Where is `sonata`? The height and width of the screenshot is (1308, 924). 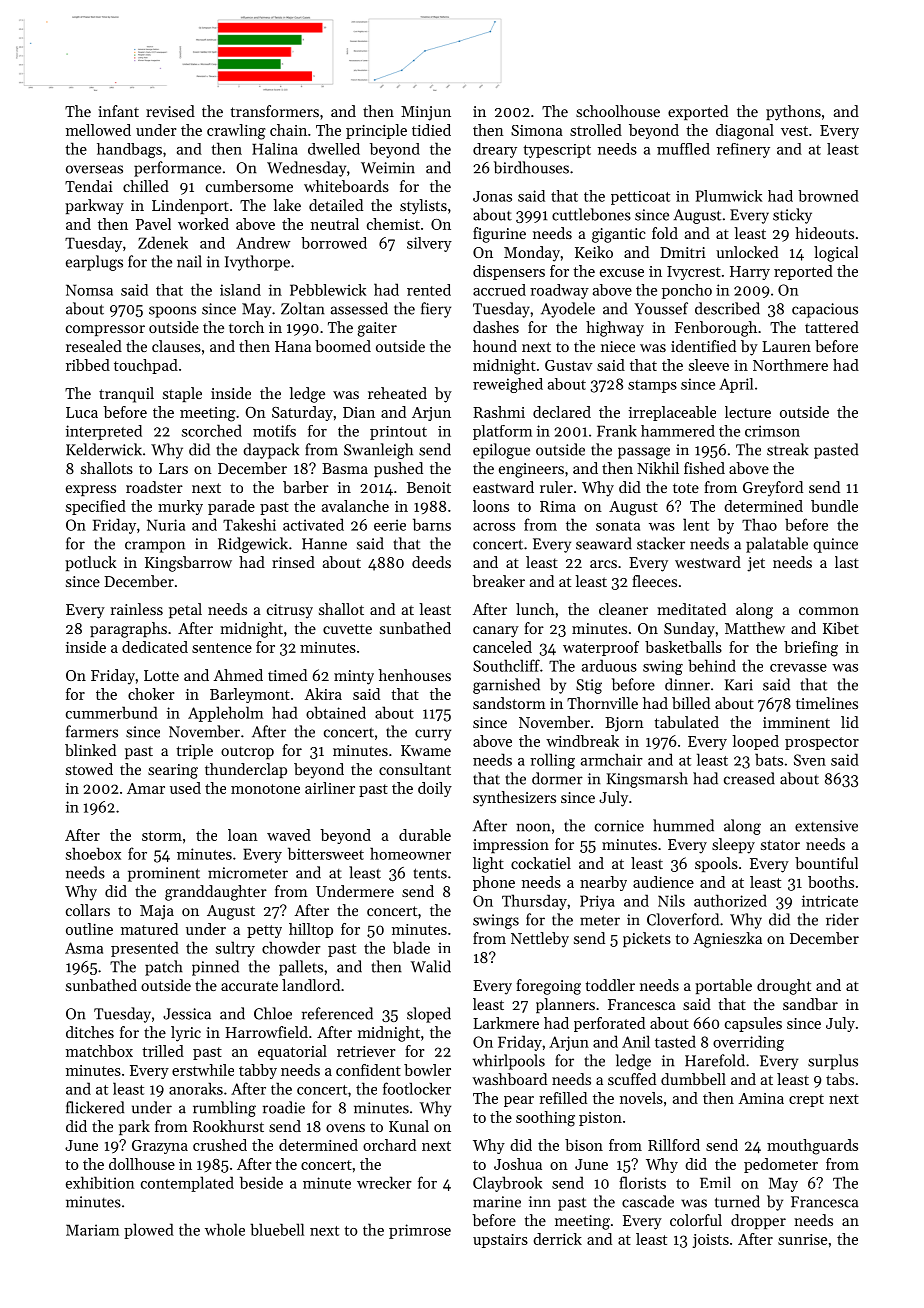 sonata is located at coordinates (618, 526).
